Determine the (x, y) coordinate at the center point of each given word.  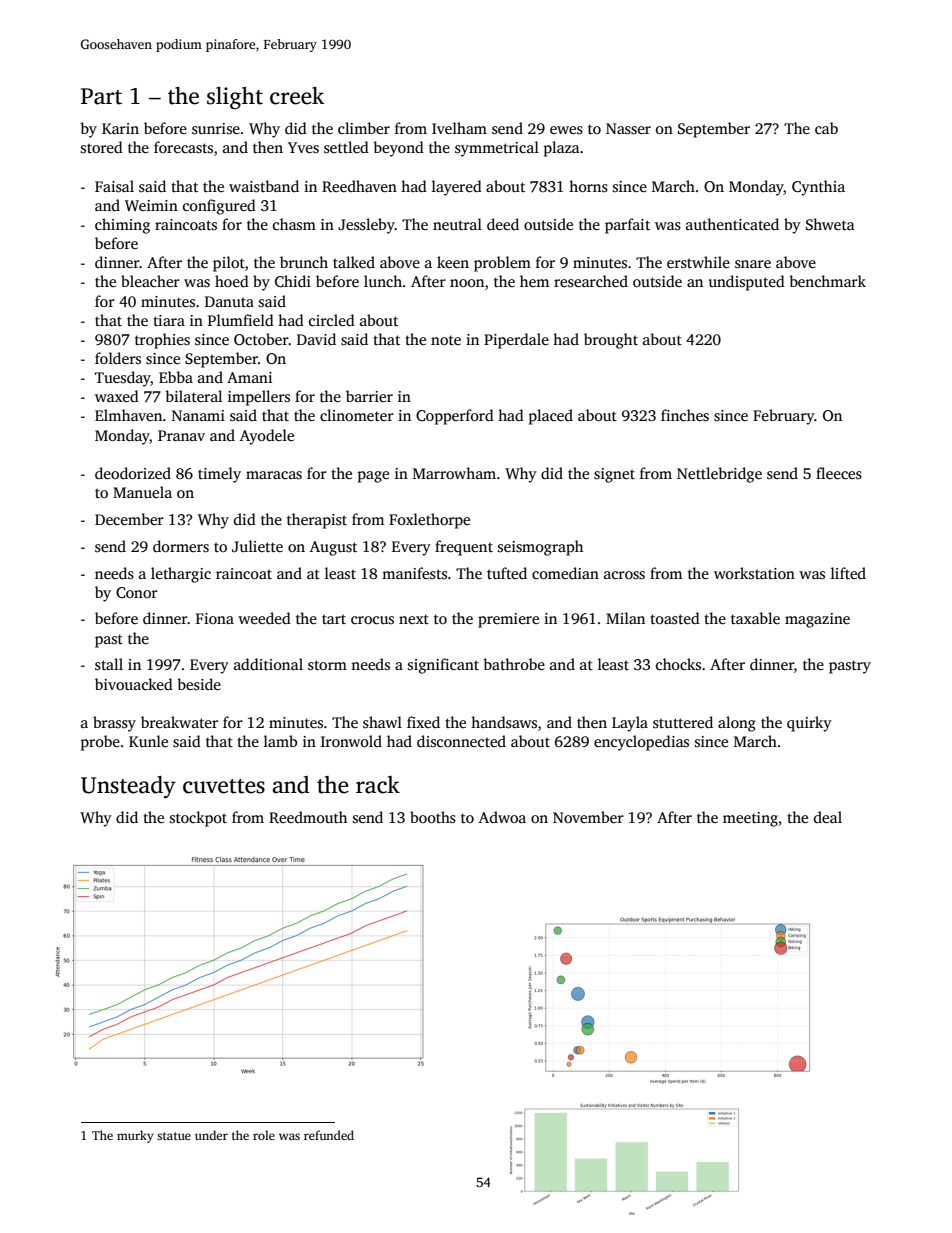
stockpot (198, 819)
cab (826, 128)
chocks (678, 664)
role (264, 1135)
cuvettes (224, 786)
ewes (566, 130)
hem (534, 281)
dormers (181, 546)
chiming (122, 226)
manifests (414, 573)
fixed (423, 722)
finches (685, 415)
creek (297, 96)
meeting (750, 819)
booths (433, 817)
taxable (755, 618)
